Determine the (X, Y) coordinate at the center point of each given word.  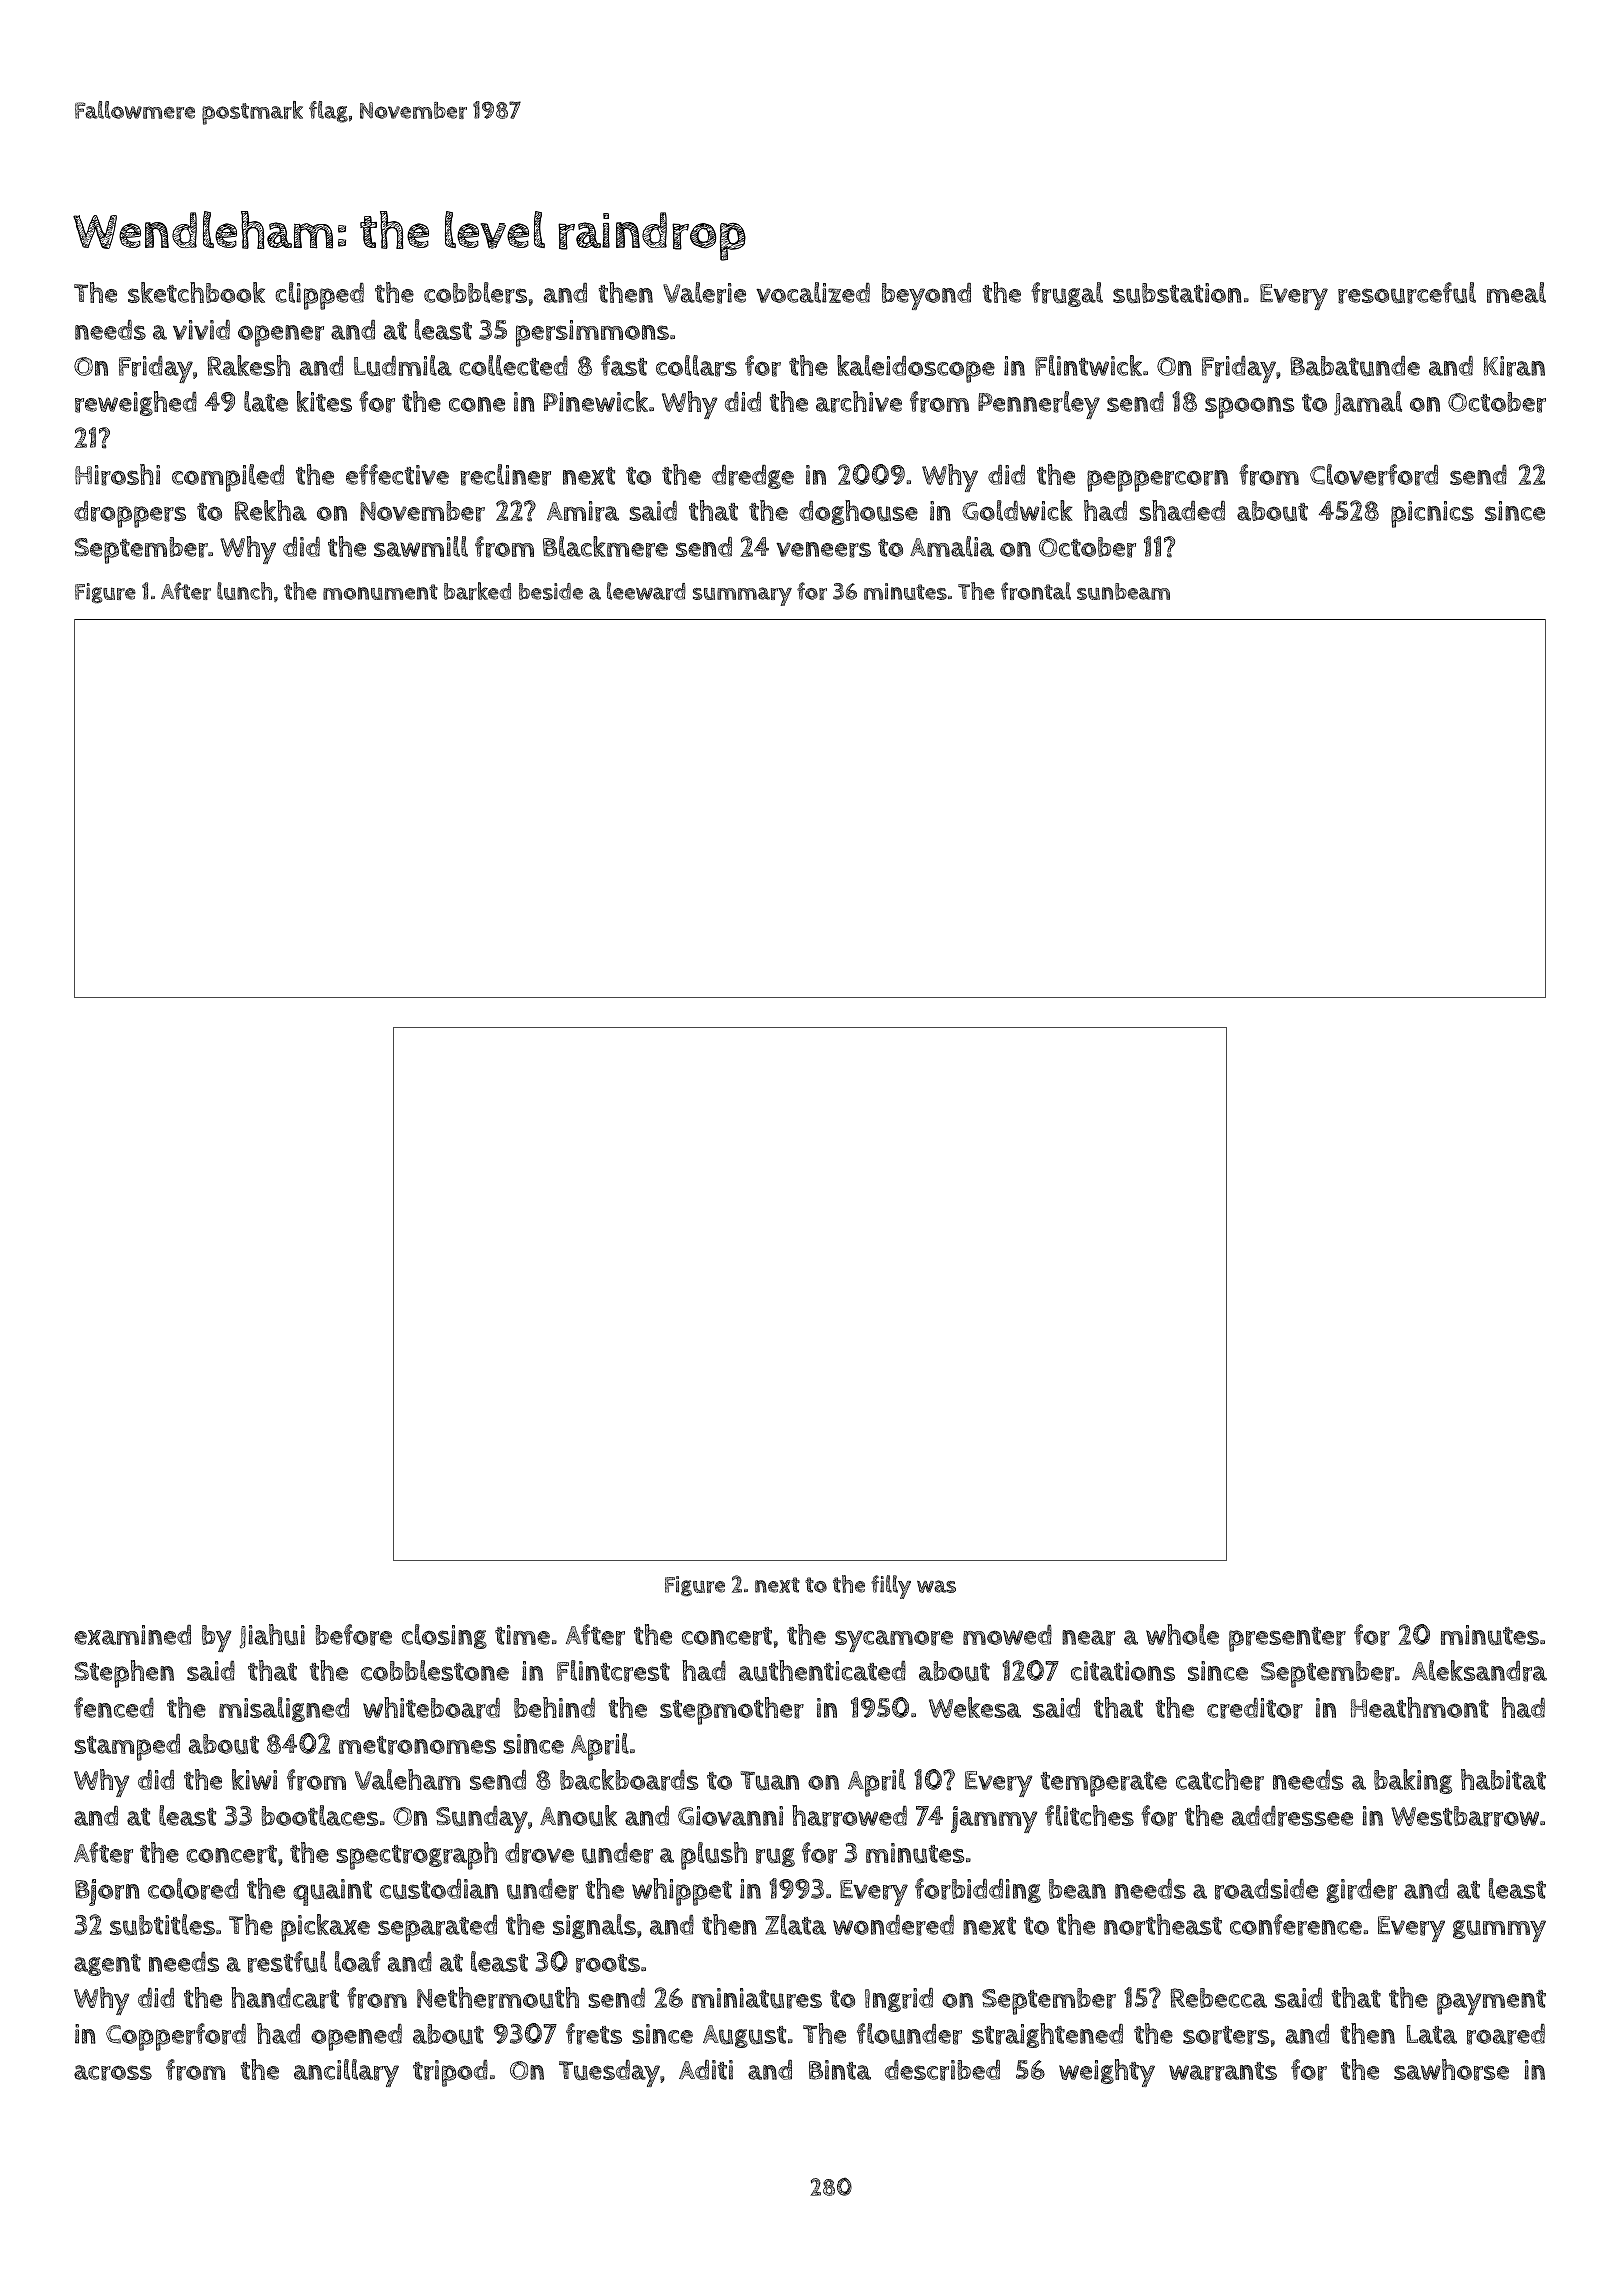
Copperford (176, 2037)
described (942, 2070)
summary (742, 596)
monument (380, 592)
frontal (1036, 591)
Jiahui (272, 1636)
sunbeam (1123, 591)
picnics (1432, 514)
